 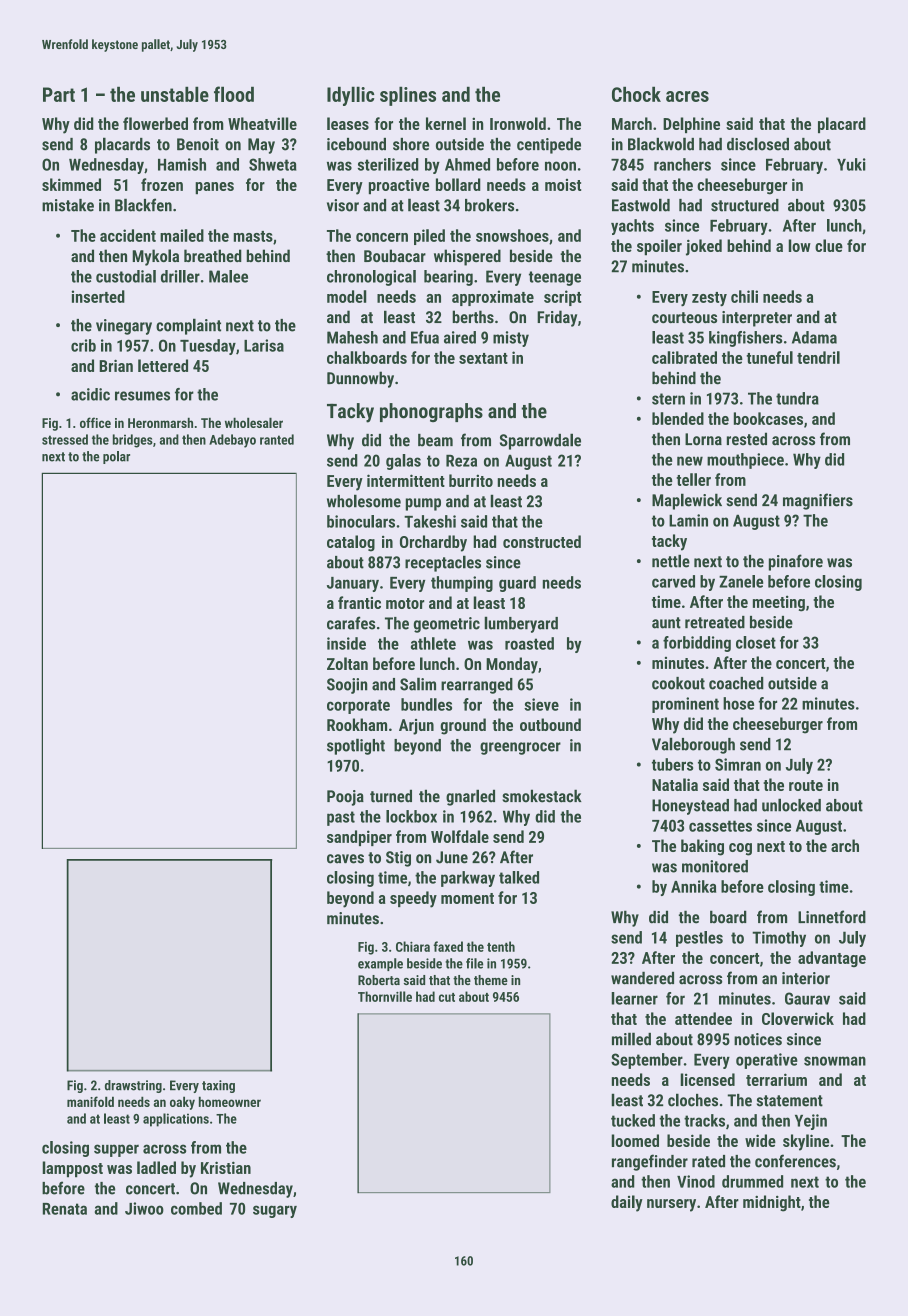 I want to click on Efua, so click(x=425, y=337).
